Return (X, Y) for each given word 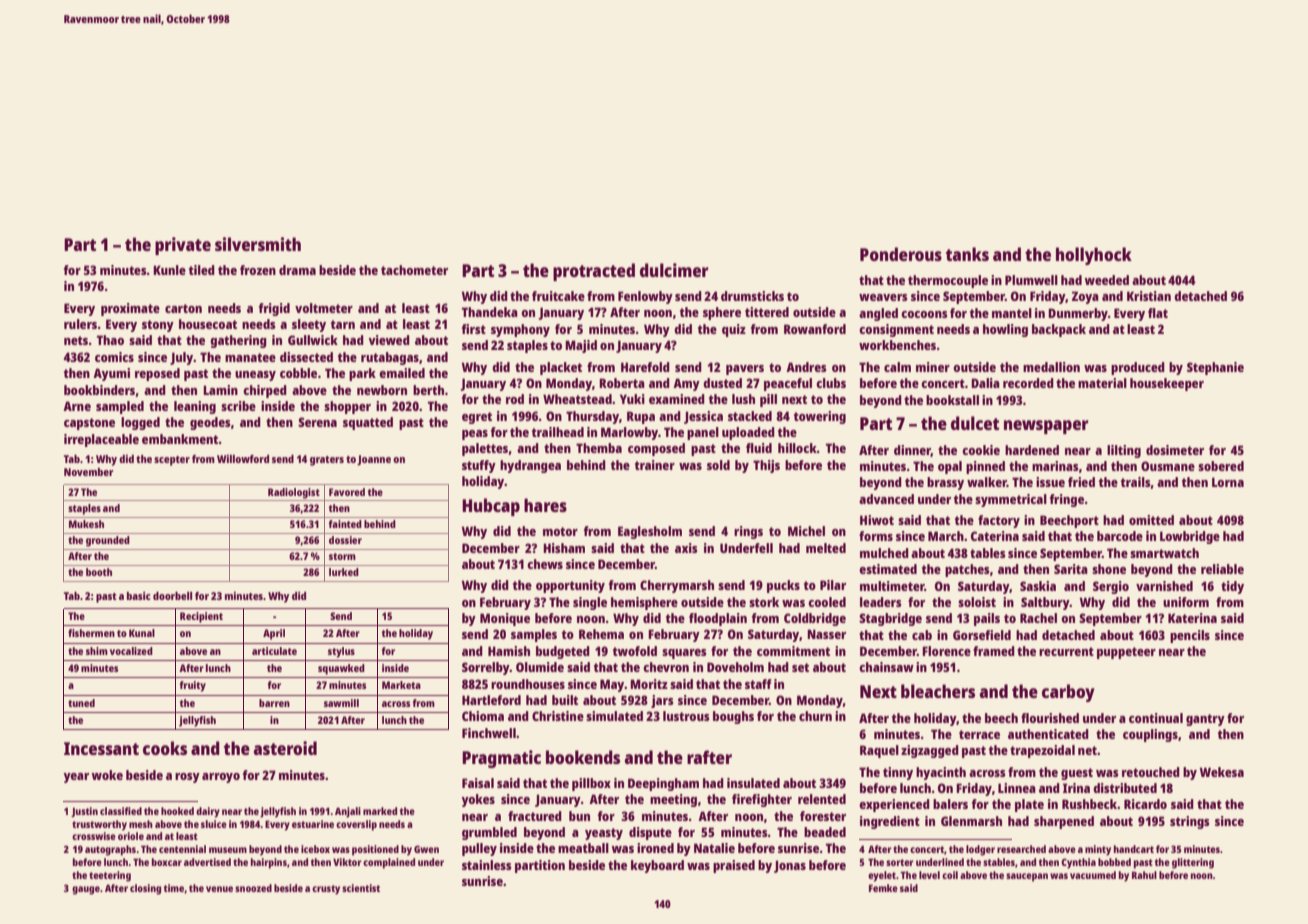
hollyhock (1094, 256)
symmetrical (1011, 500)
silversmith (258, 244)
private (183, 246)
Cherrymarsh (677, 586)
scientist (361, 888)
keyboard (657, 866)
